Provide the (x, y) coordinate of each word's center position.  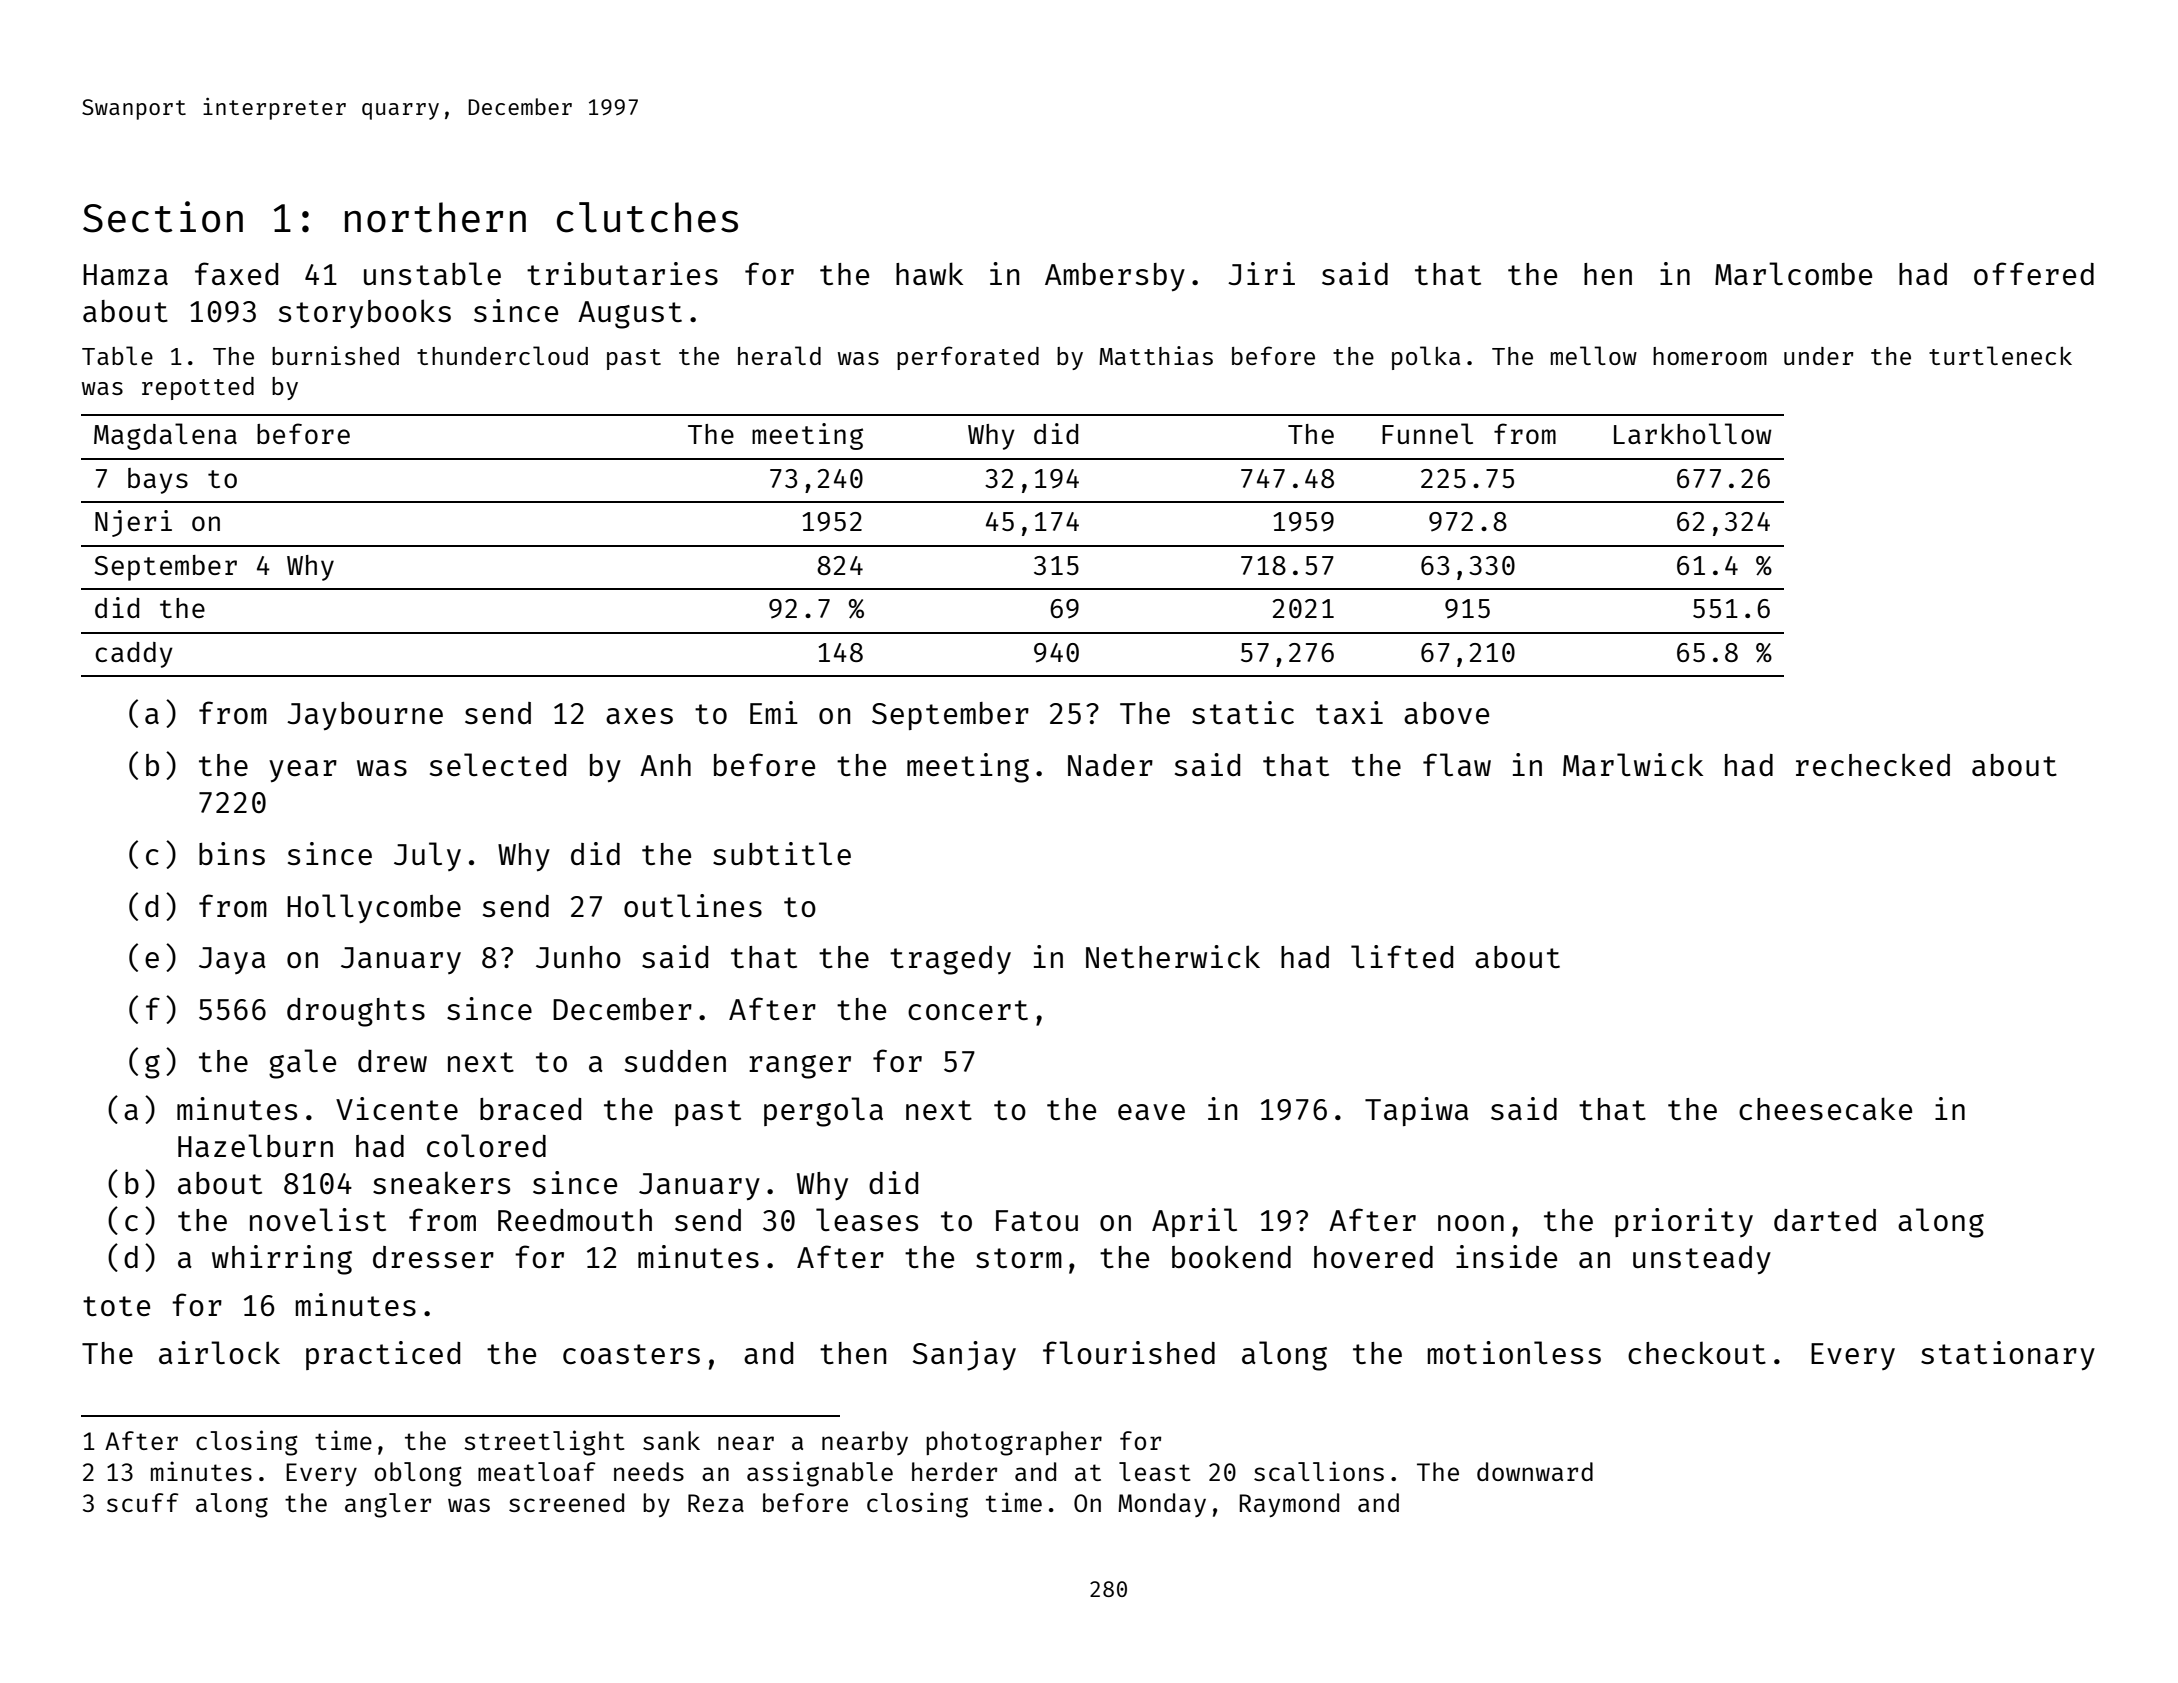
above (1446, 713)
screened (566, 1502)
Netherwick (1173, 956)
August (630, 315)
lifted (1402, 956)
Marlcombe (1793, 273)
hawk (929, 273)
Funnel (1427, 433)
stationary (2008, 1356)
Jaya (232, 960)
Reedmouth (575, 1220)
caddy (134, 655)
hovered (1373, 1257)
